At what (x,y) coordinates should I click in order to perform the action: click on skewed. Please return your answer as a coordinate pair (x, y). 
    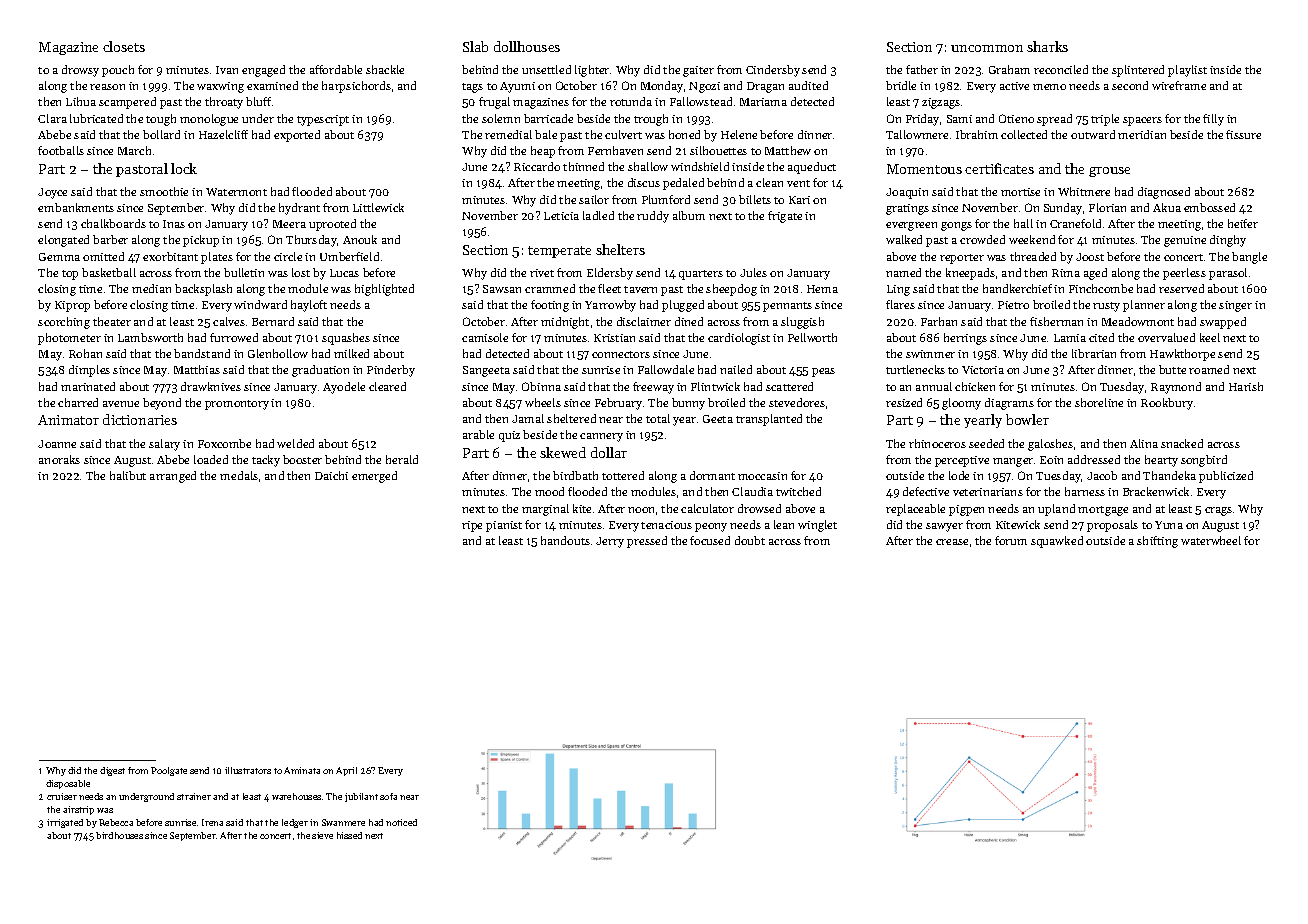
    Looking at the image, I should click on (563, 452).
